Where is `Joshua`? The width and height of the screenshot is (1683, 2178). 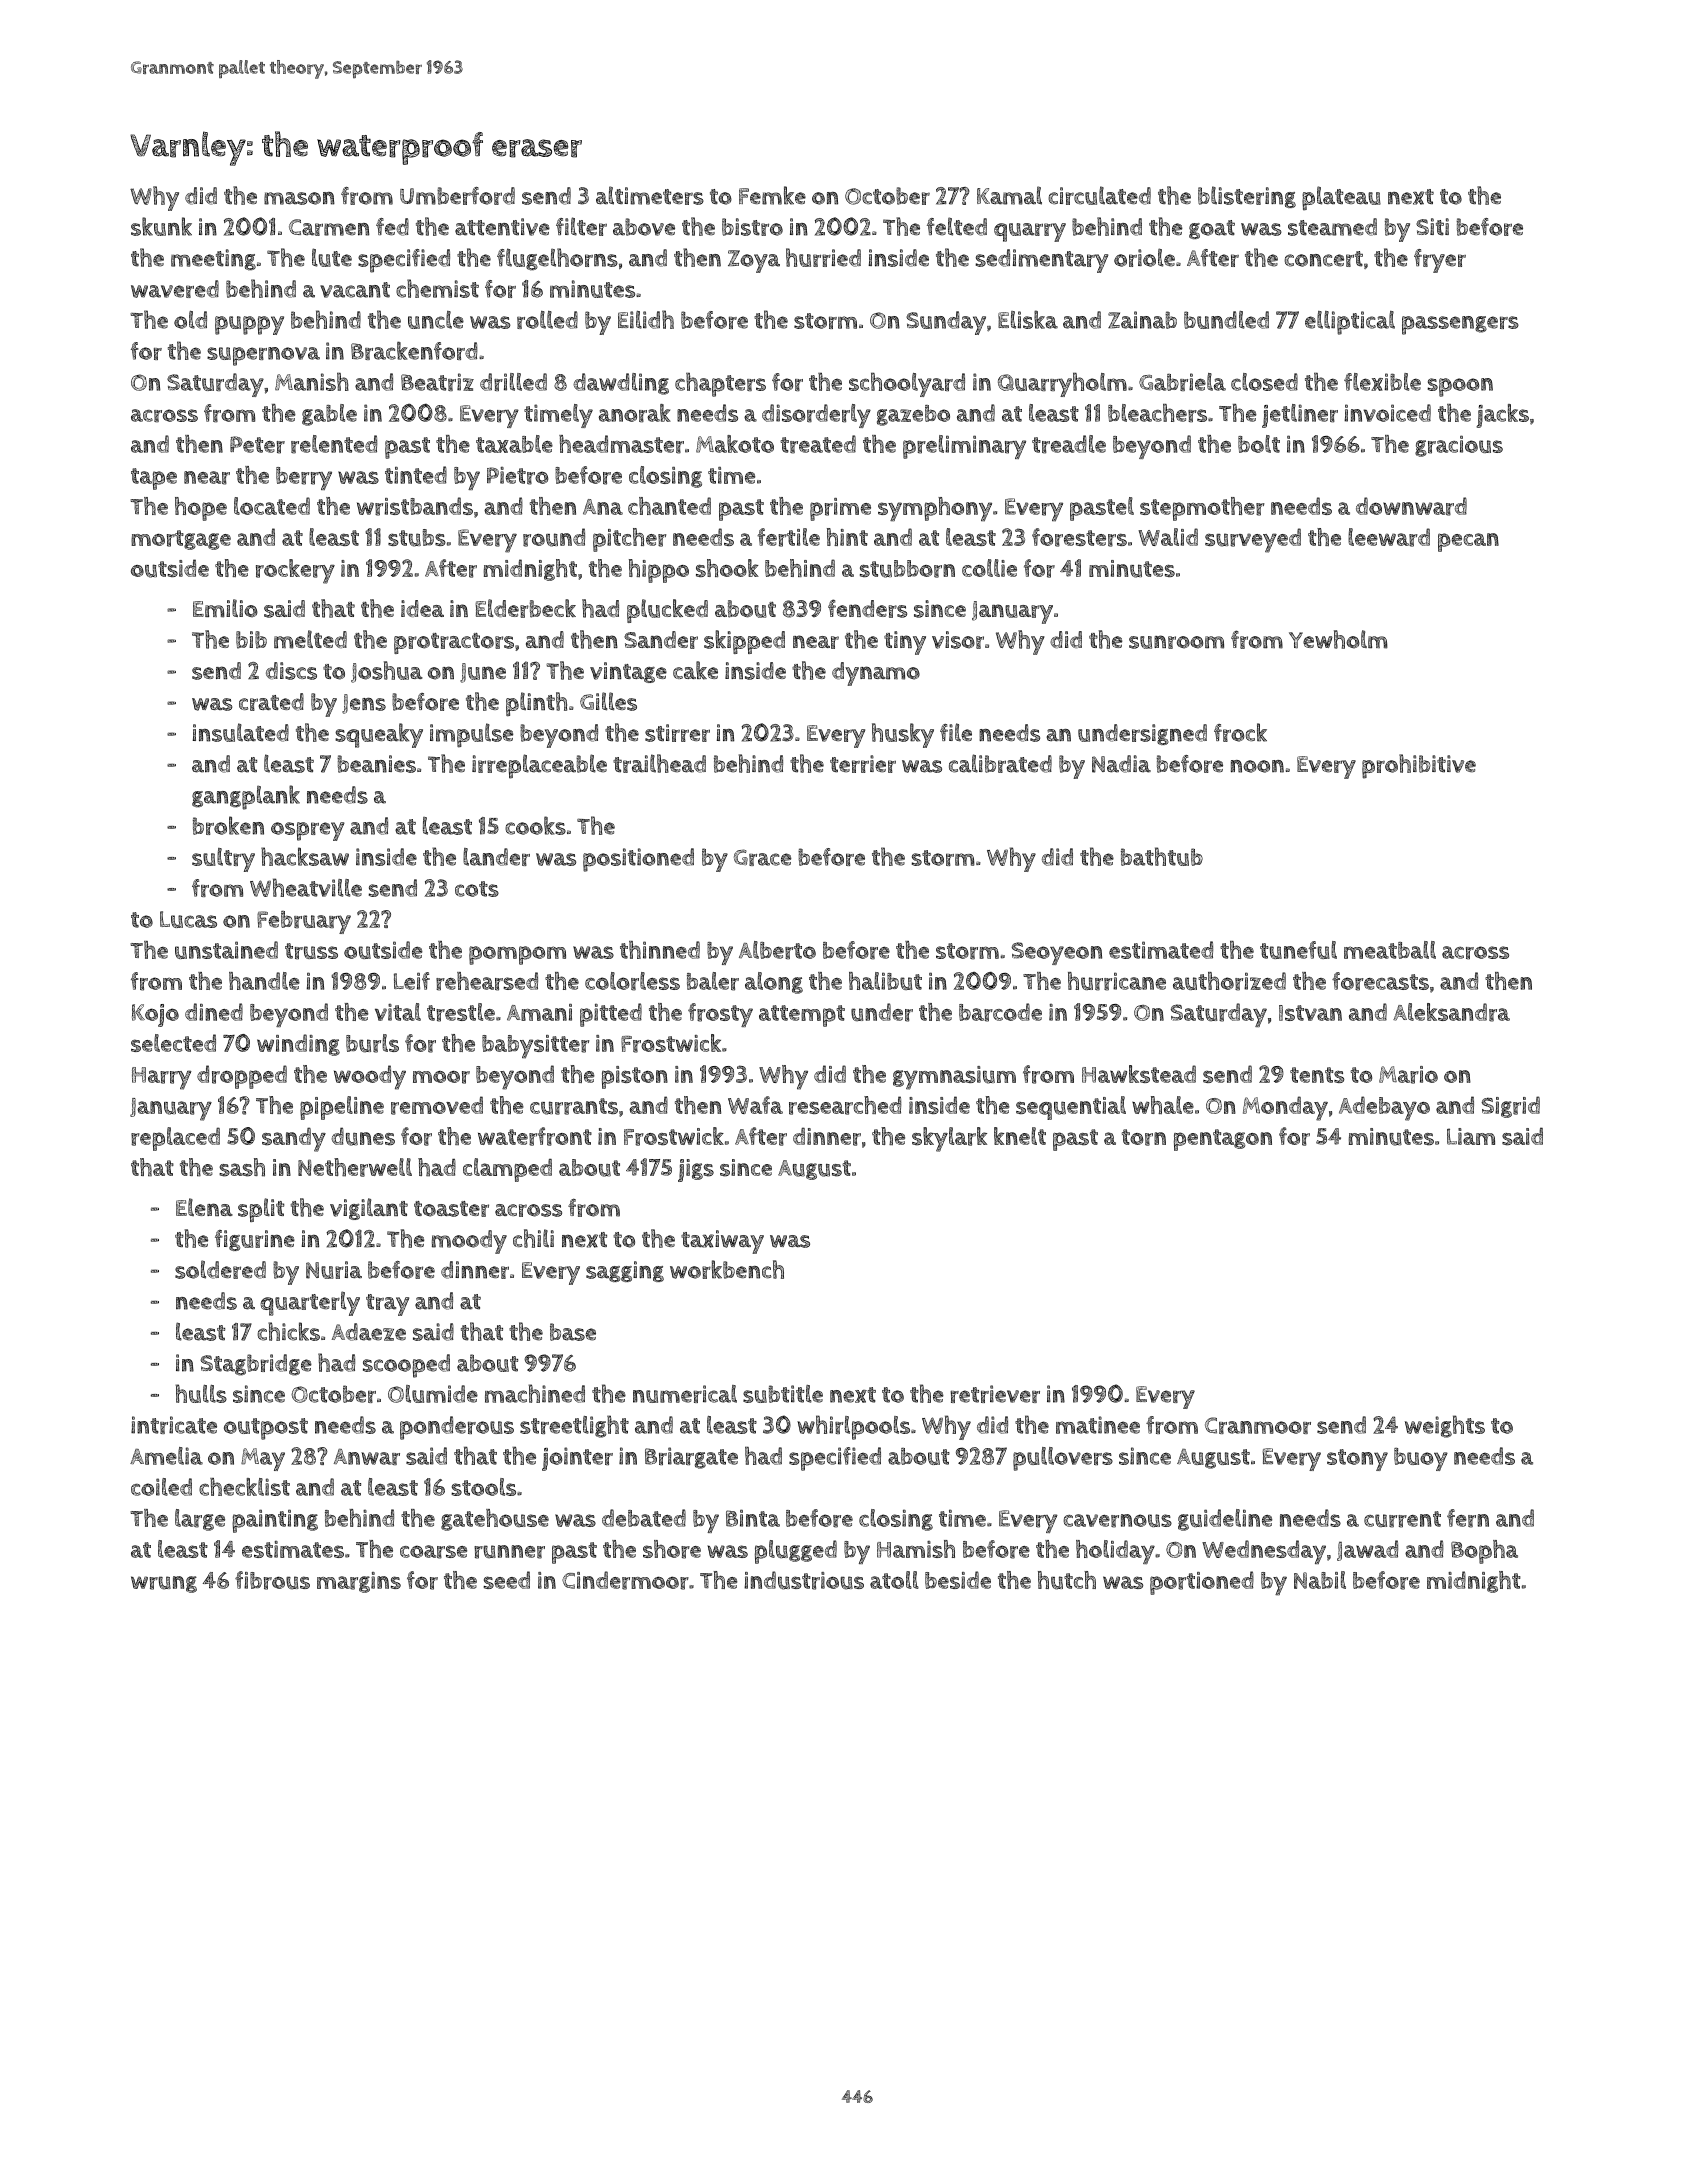
Joshua is located at coordinates (387, 672).
